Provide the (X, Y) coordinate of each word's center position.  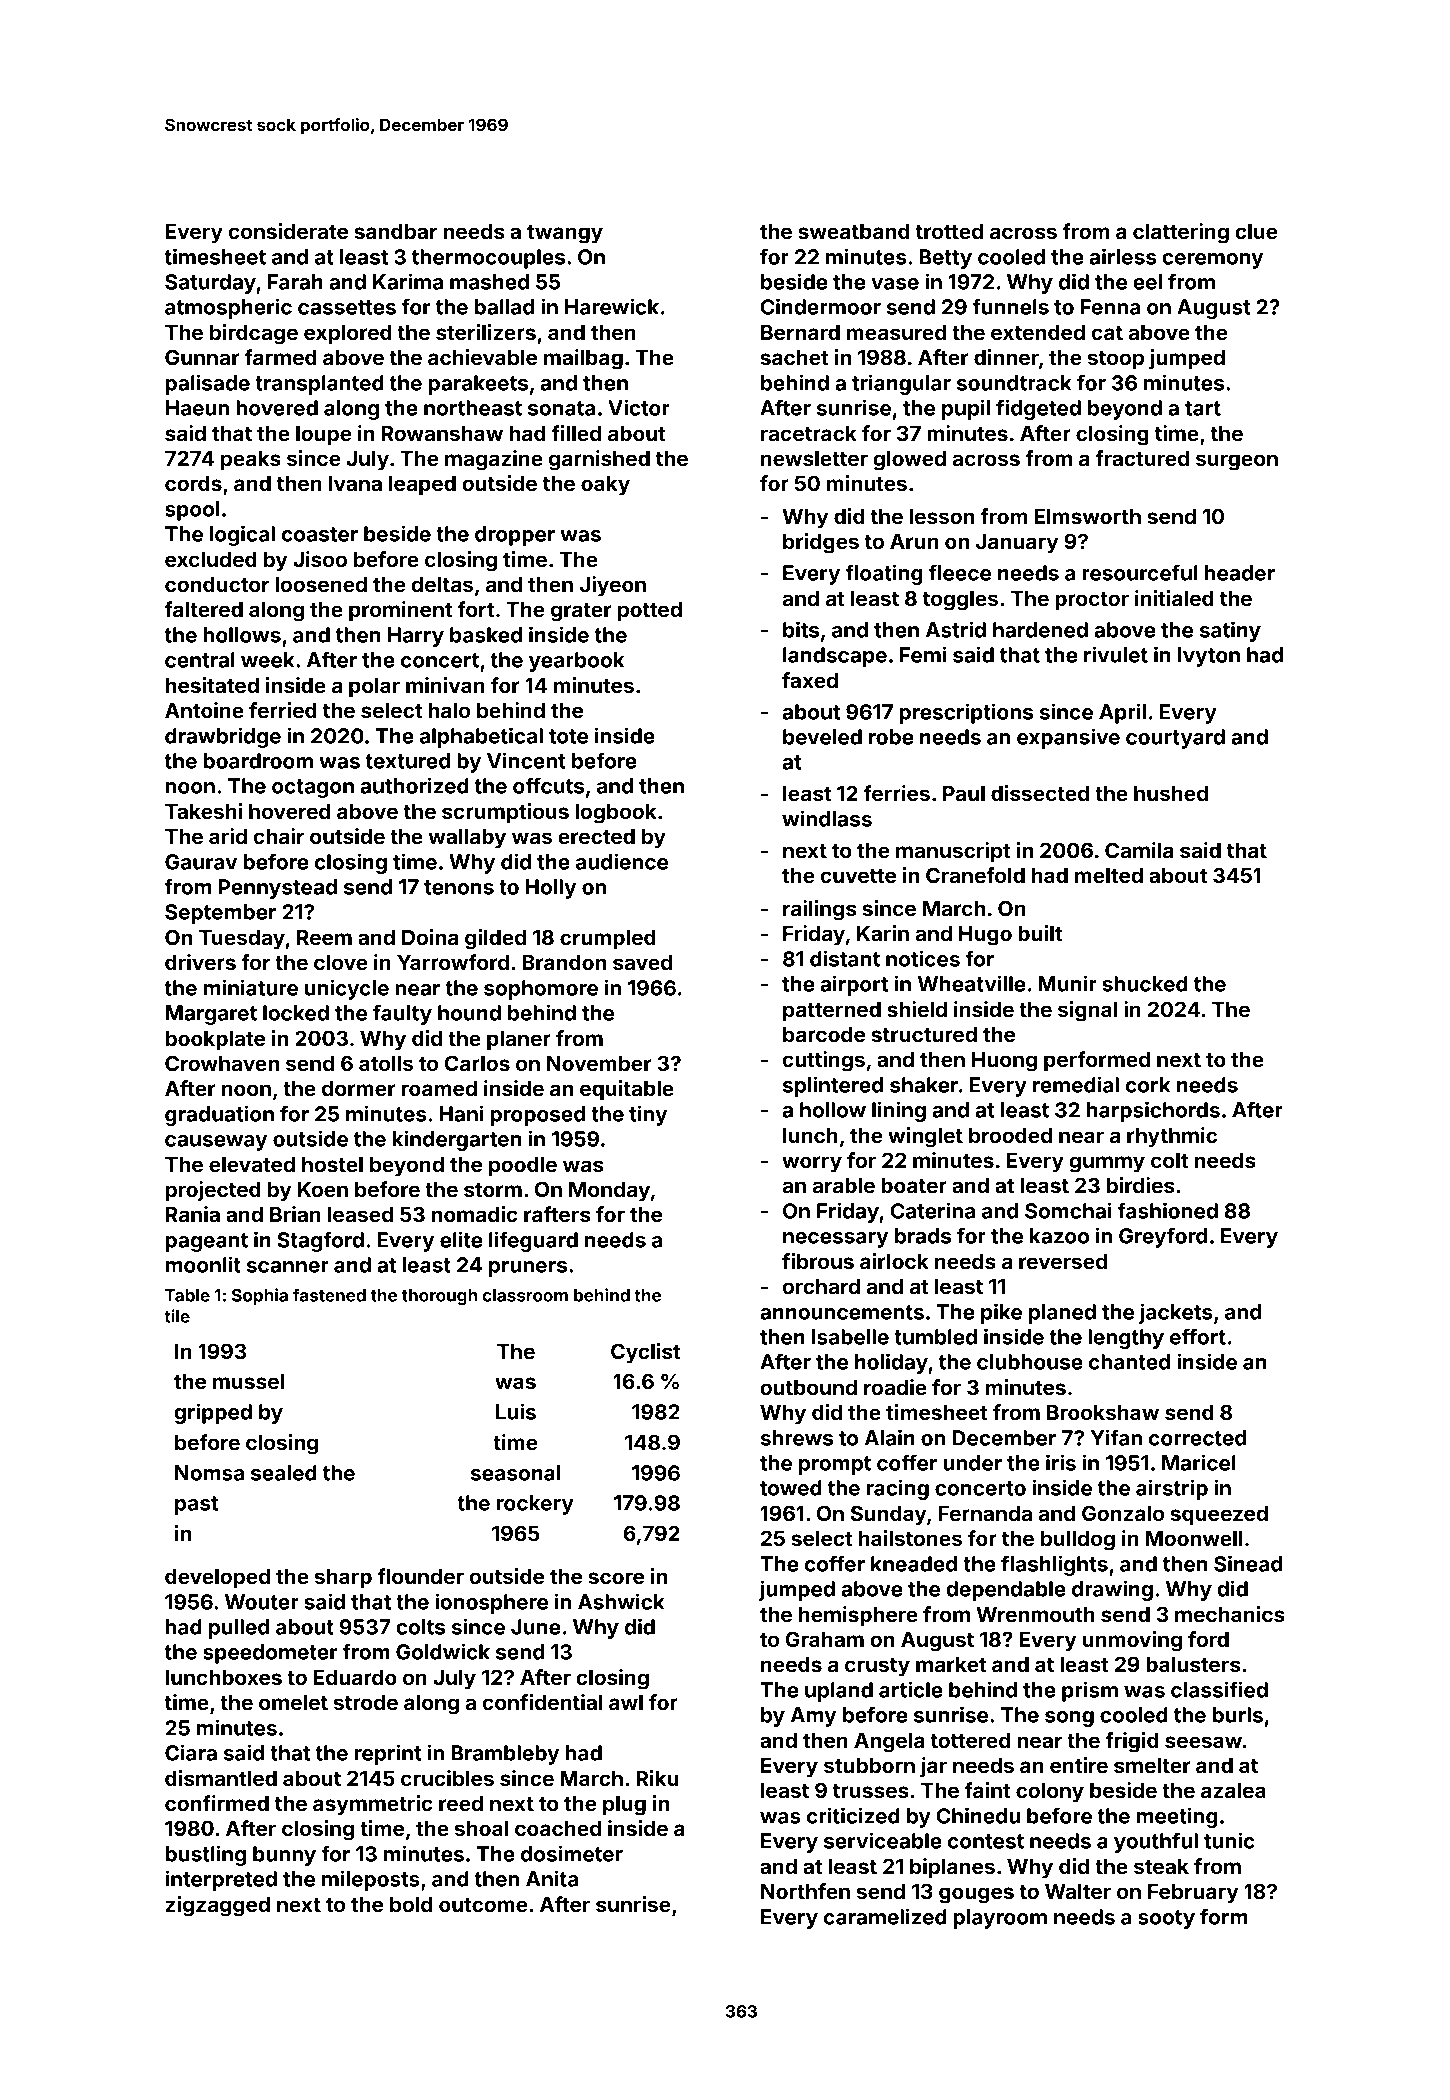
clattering (1181, 233)
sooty (1166, 1919)
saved (642, 962)
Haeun (197, 408)
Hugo (985, 936)
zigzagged (217, 1906)
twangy (565, 234)
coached (558, 1828)
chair (279, 836)
